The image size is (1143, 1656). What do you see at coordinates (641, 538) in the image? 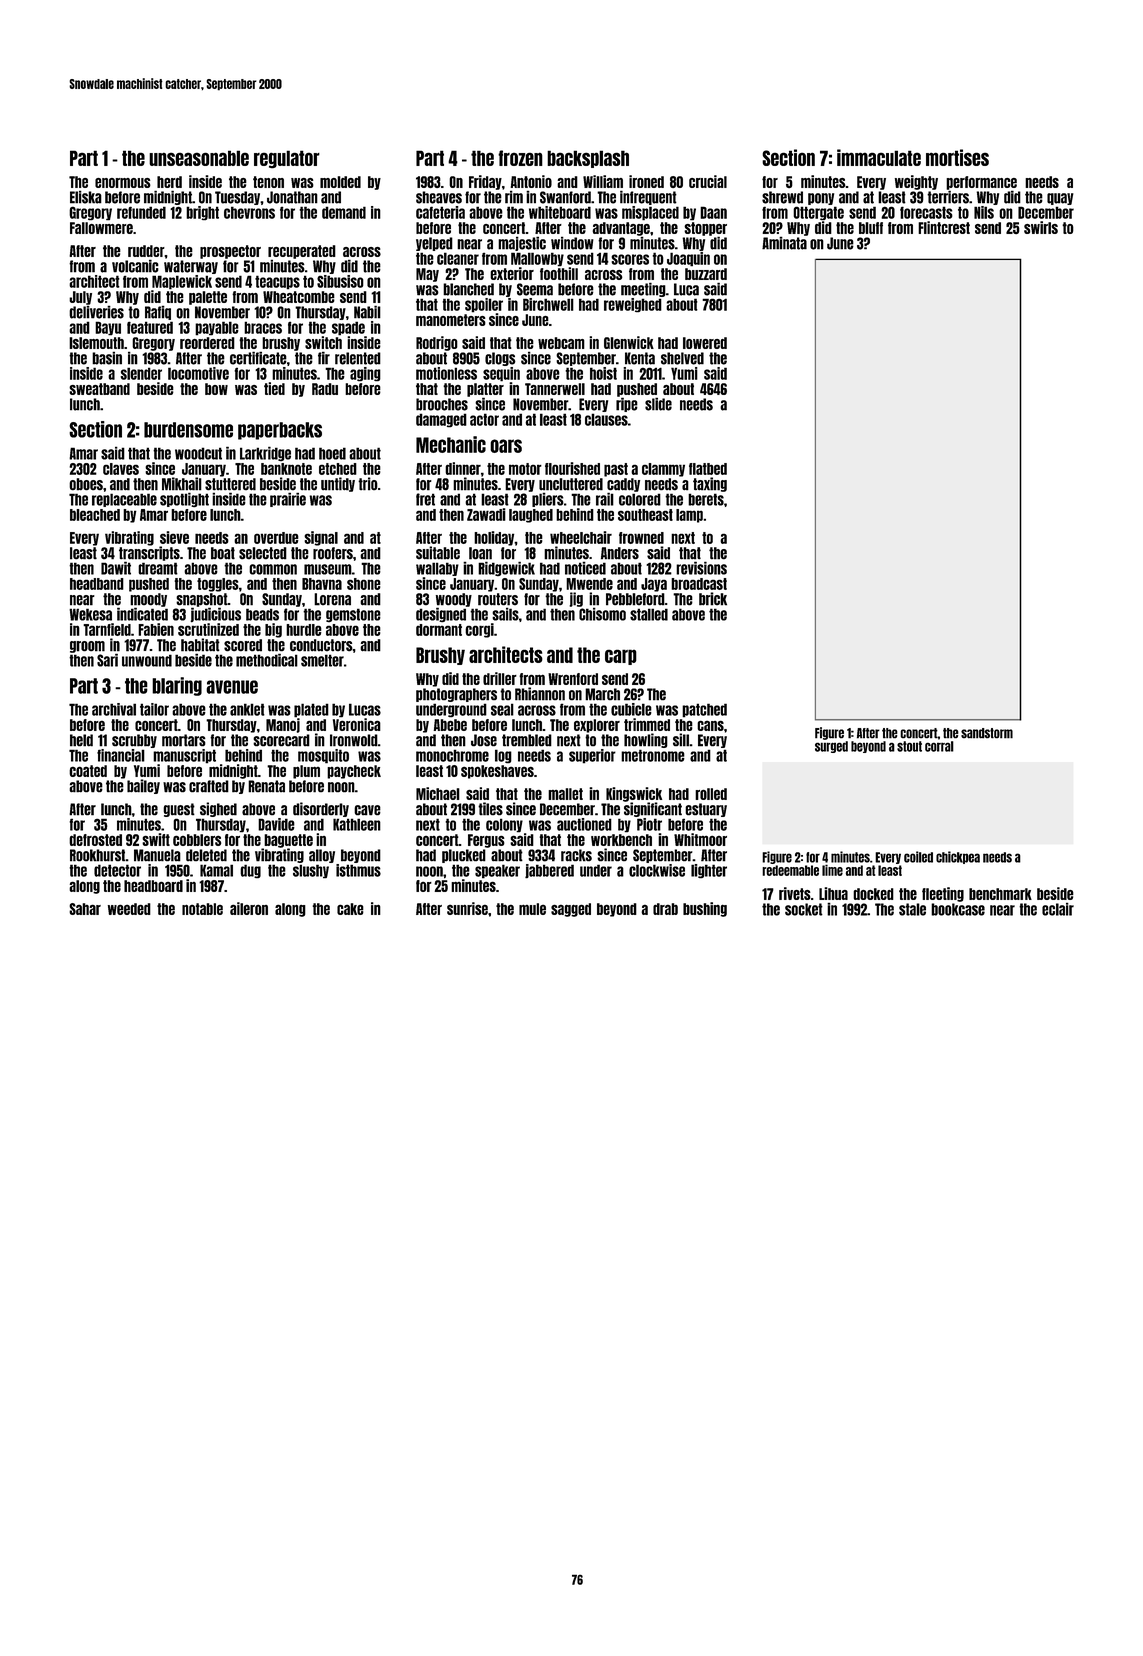
I see `frowned` at bounding box center [641, 538].
